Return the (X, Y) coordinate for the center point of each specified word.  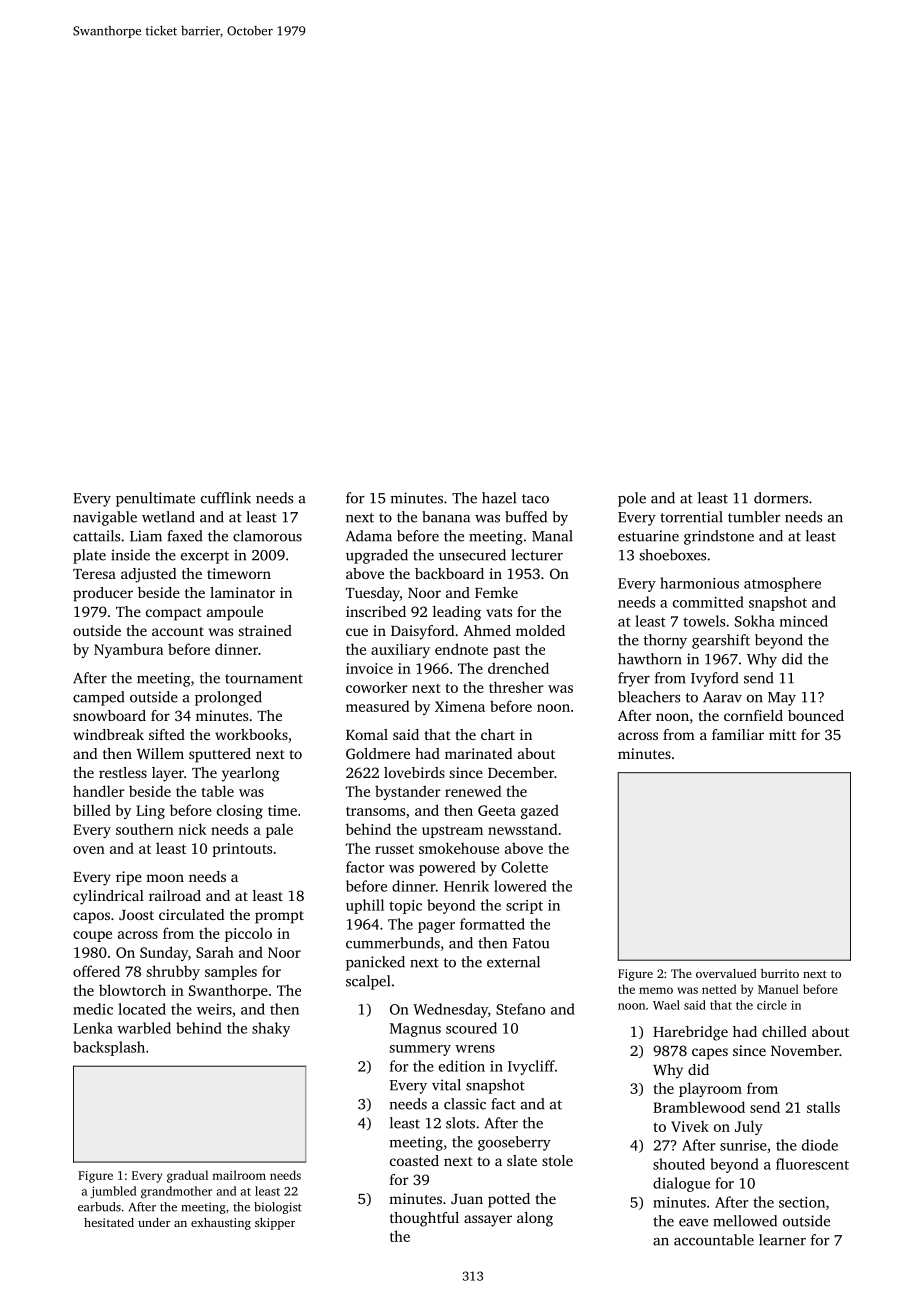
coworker (377, 687)
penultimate (155, 499)
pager (436, 927)
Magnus (415, 1030)
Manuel (778, 989)
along (535, 1219)
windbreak (108, 734)
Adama (369, 536)
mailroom (239, 1175)
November (805, 1050)
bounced (816, 715)
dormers (781, 498)
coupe (92, 936)
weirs (214, 1009)
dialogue (681, 1184)
